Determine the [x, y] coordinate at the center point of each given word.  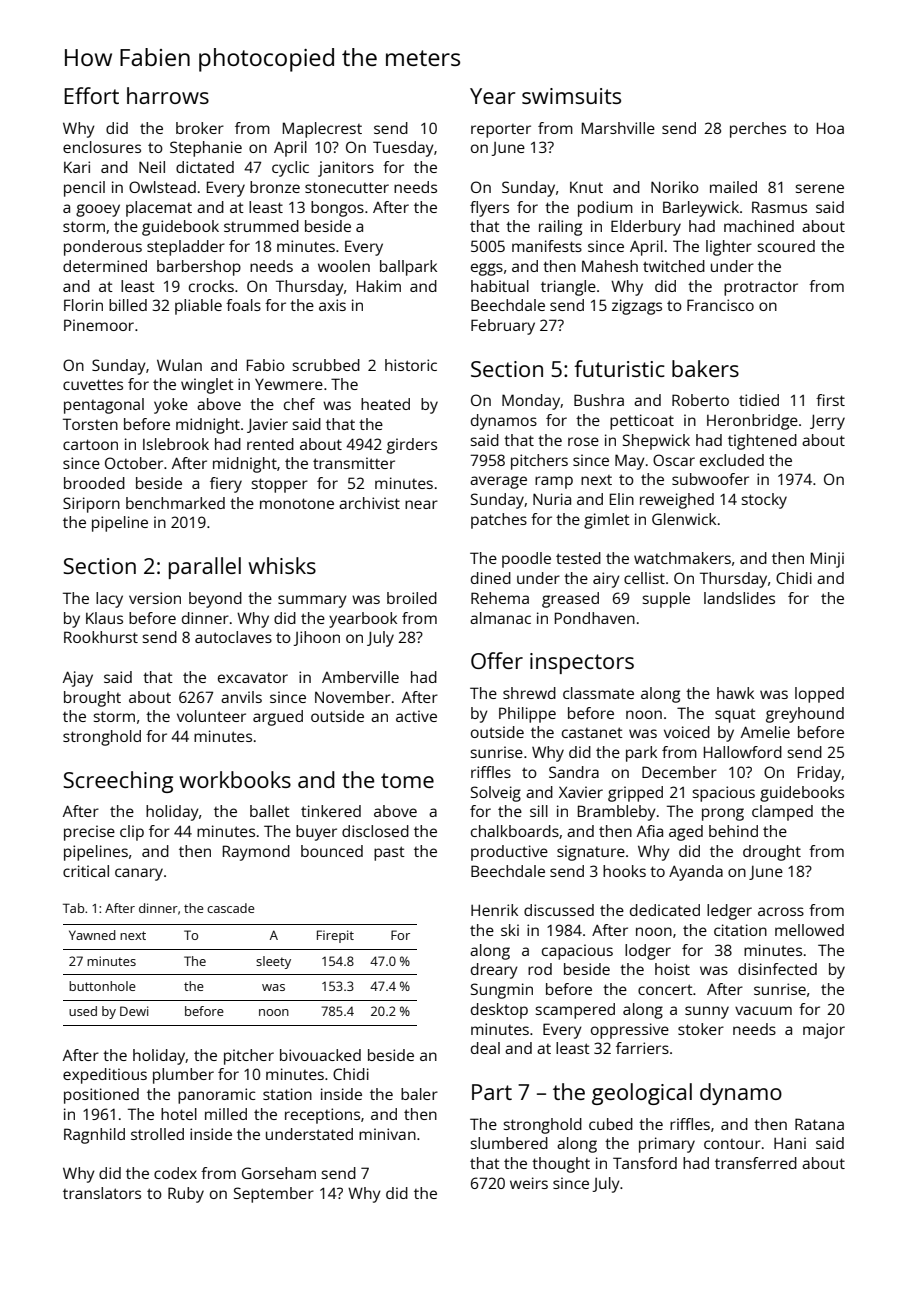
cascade [230, 908]
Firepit [335, 936]
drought [772, 853]
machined [759, 226]
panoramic [216, 1096]
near [421, 504]
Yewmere [289, 384]
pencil [84, 189]
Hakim [379, 286]
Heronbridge [752, 422]
